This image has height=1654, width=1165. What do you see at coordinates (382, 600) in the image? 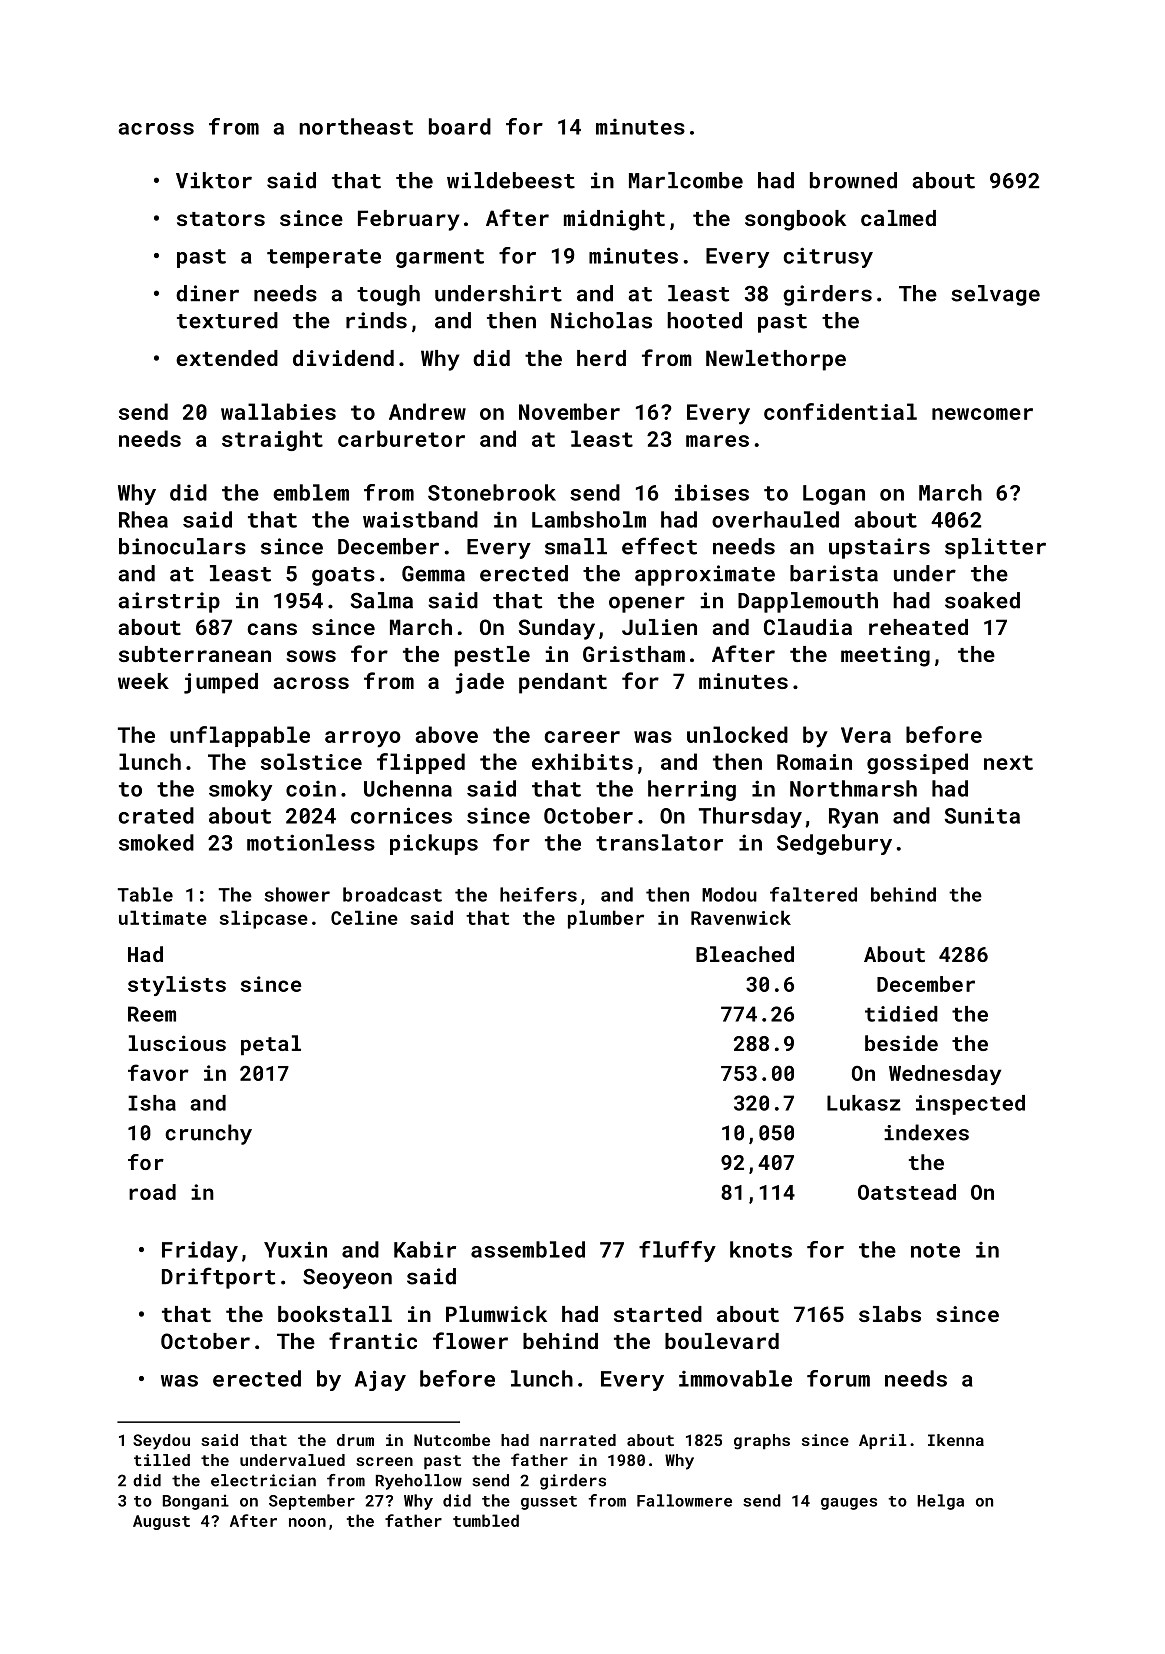
I see `Salma` at bounding box center [382, 600].
